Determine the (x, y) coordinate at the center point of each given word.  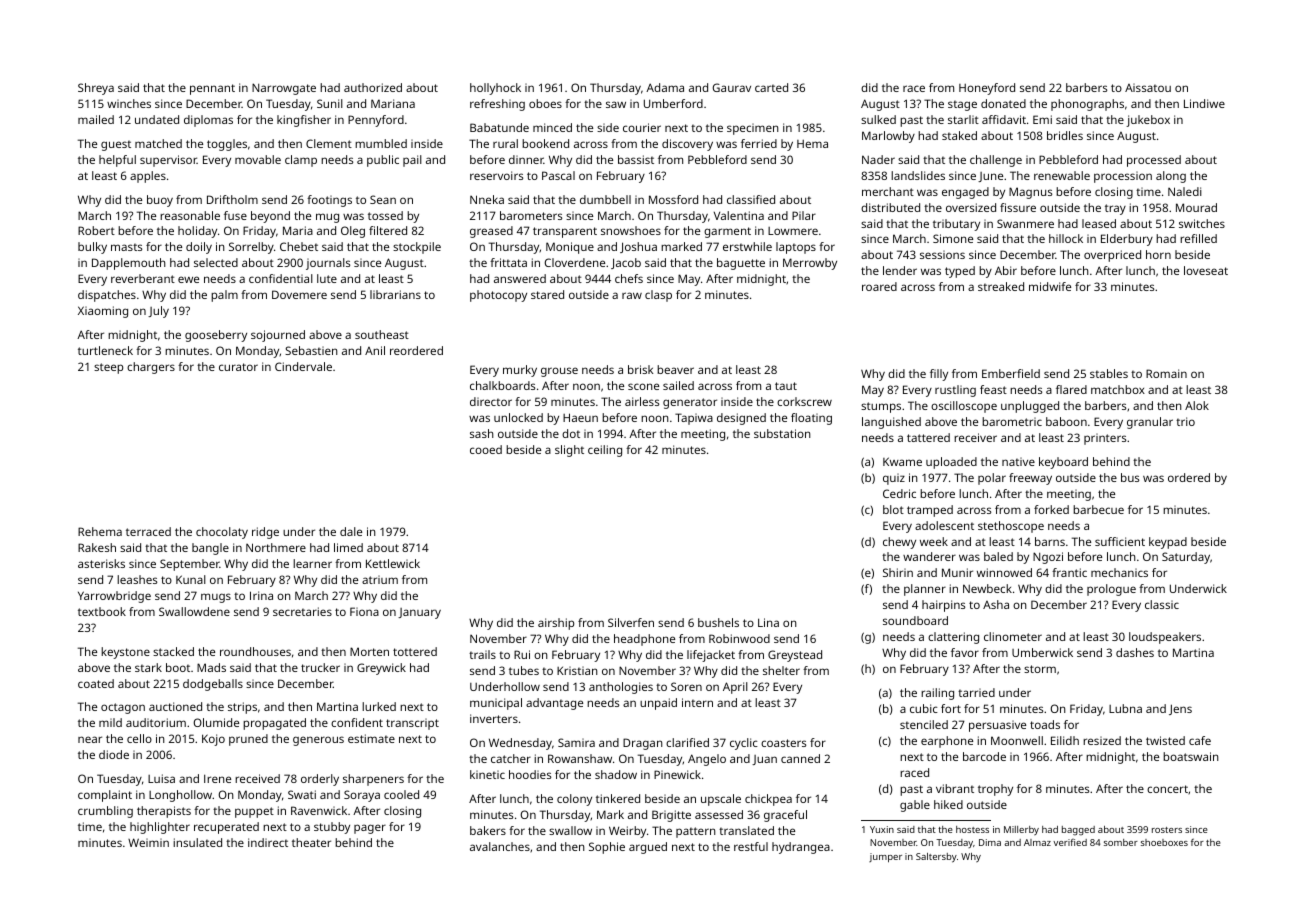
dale (351, 531)
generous (318, 741)
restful (751, 846)
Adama (665, 87)
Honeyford (987, 89)
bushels (718, 622)
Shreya (96, 89)
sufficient (1120, 541)
